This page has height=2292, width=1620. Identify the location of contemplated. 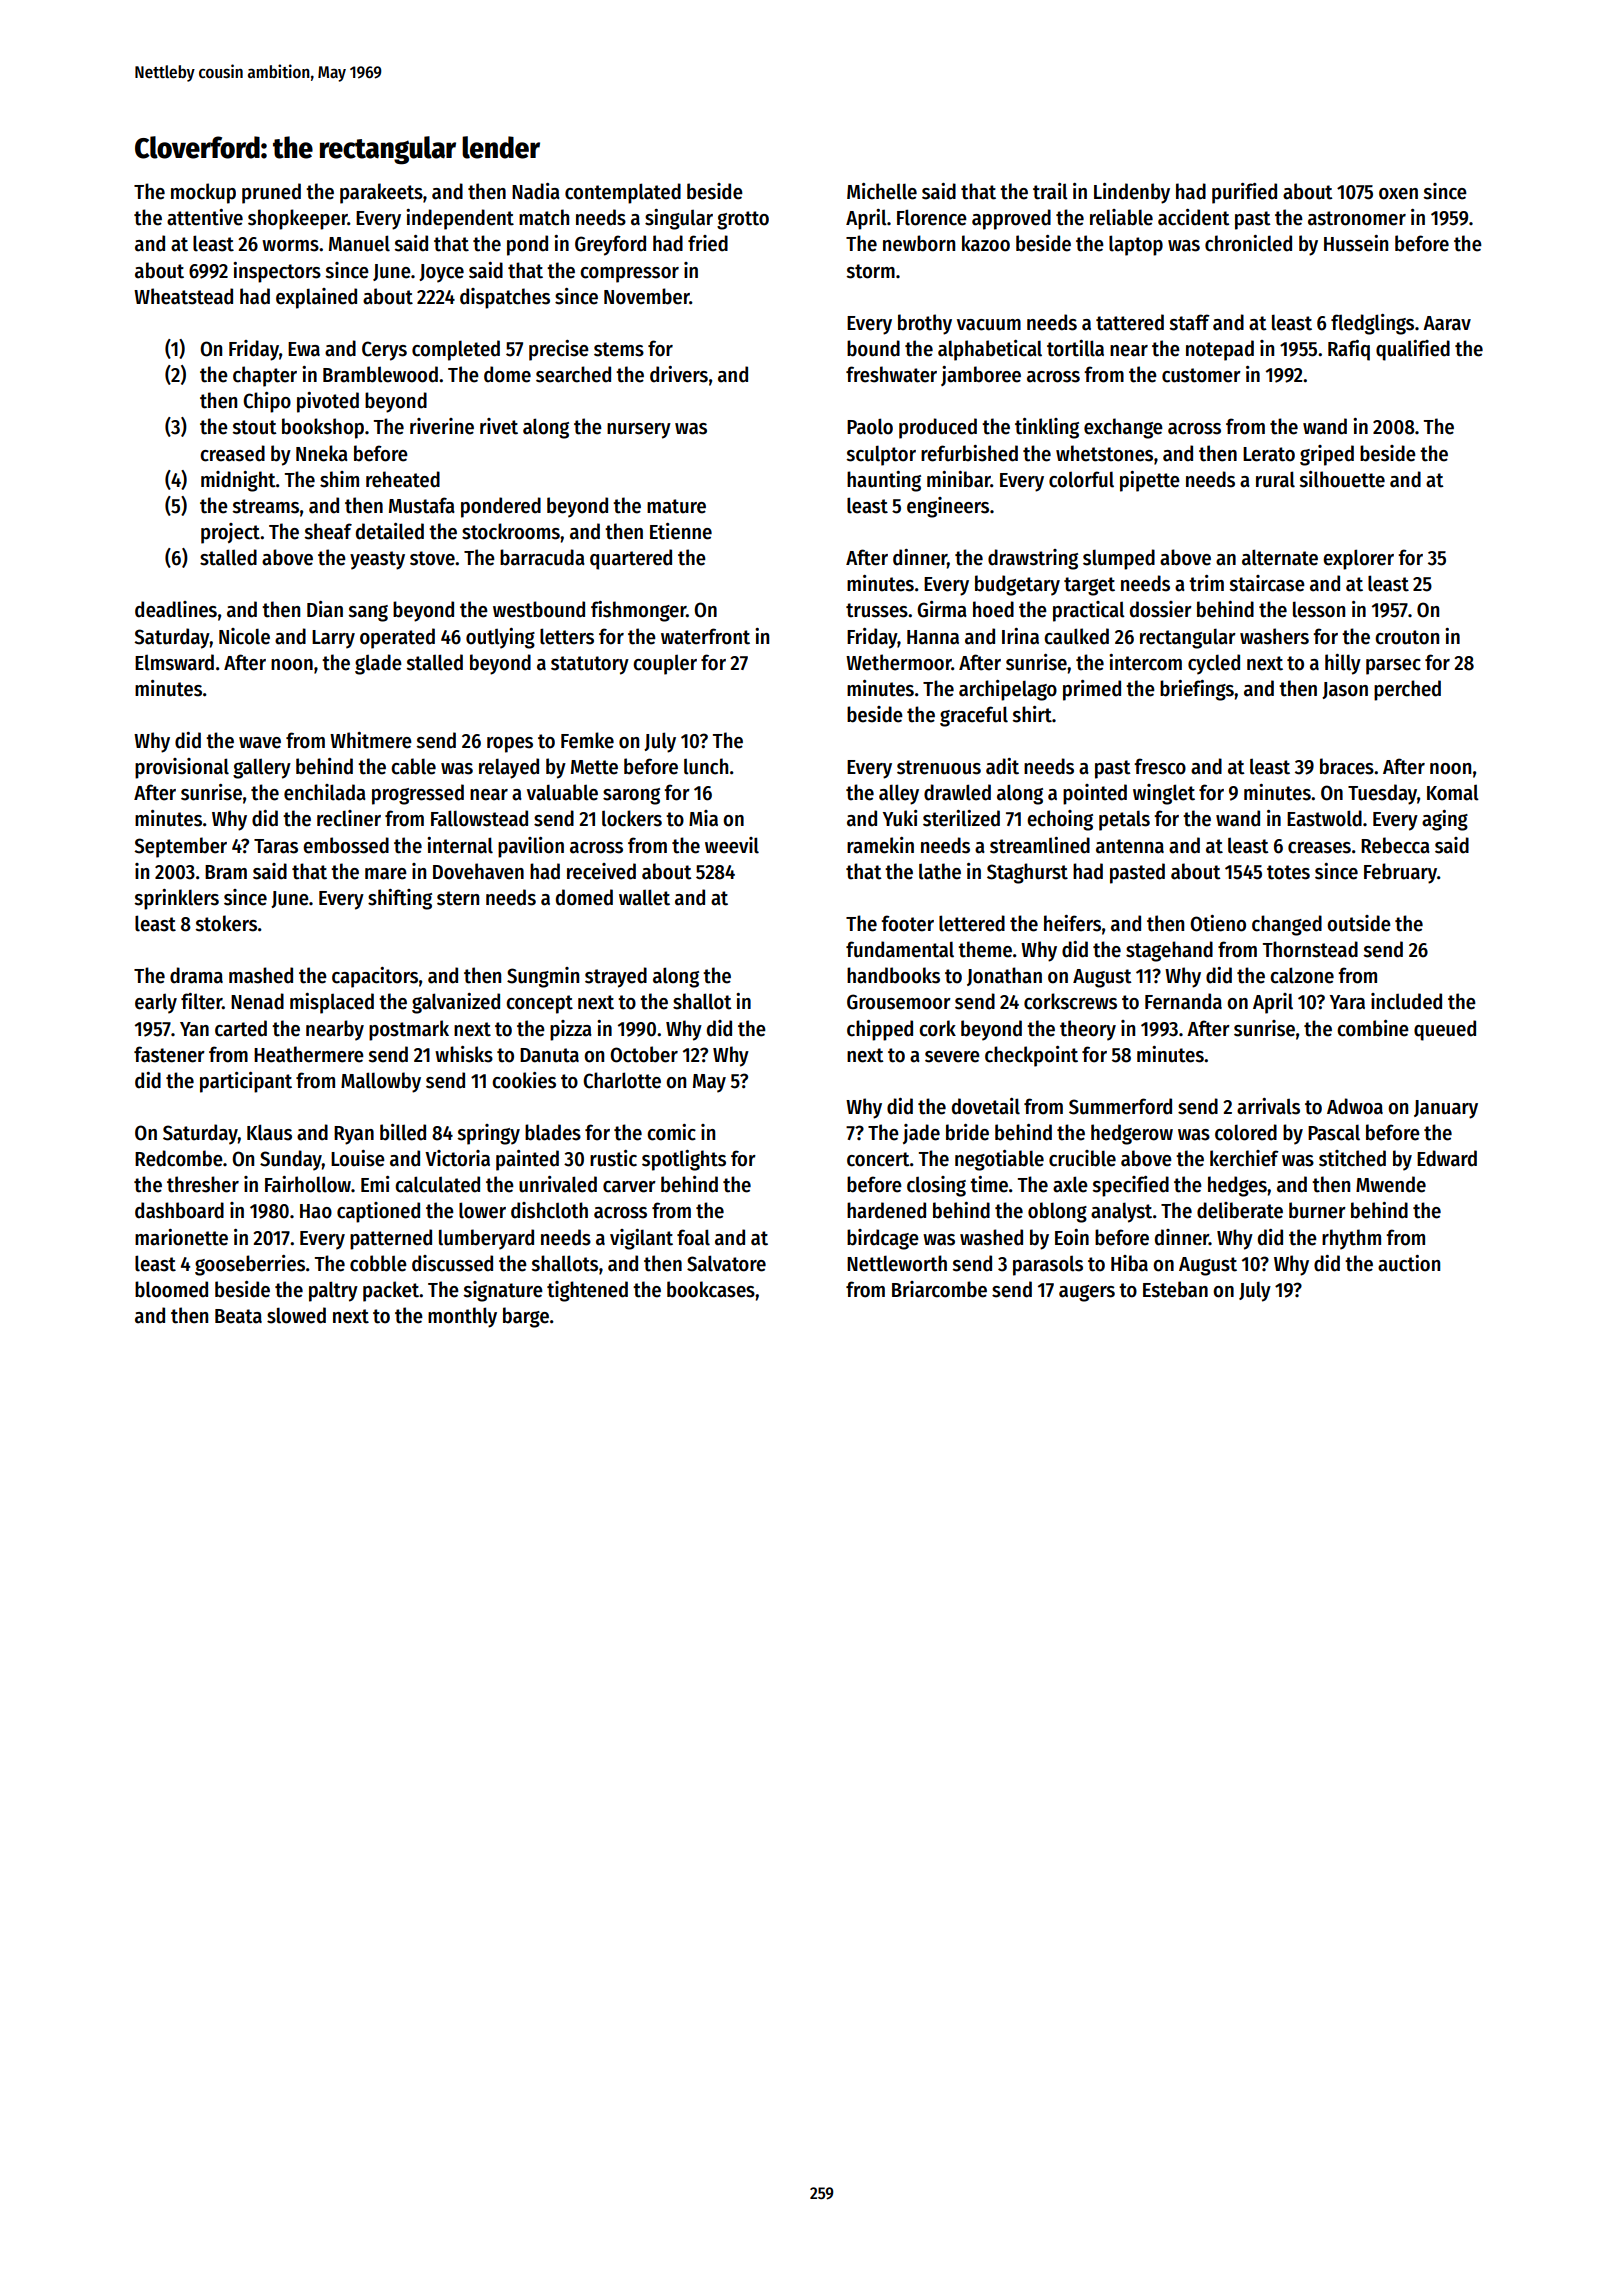
(623, 193).
